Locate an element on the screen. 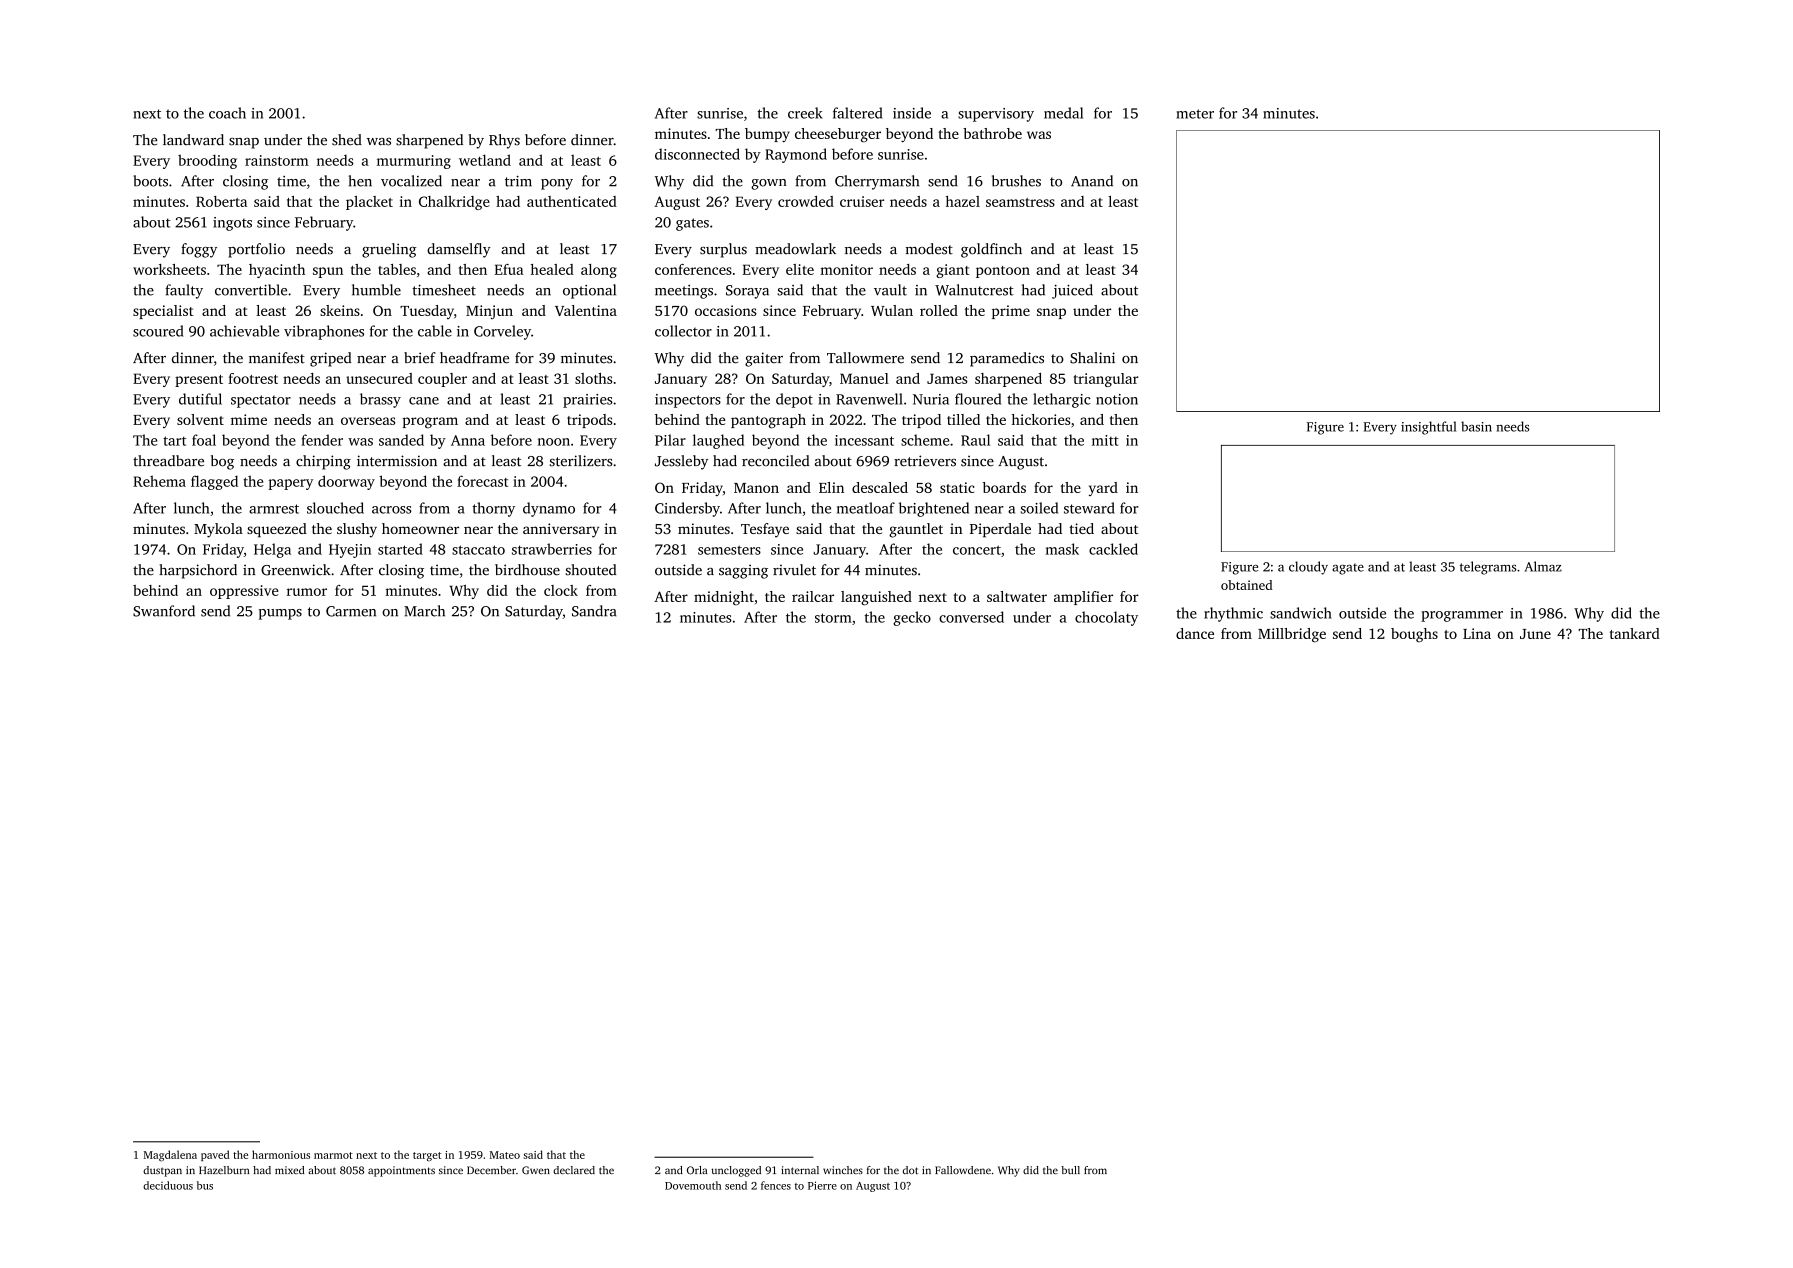 This screenshot has width=1793, height=1268. Fallowdene is located at coordinates (963, 1170).
